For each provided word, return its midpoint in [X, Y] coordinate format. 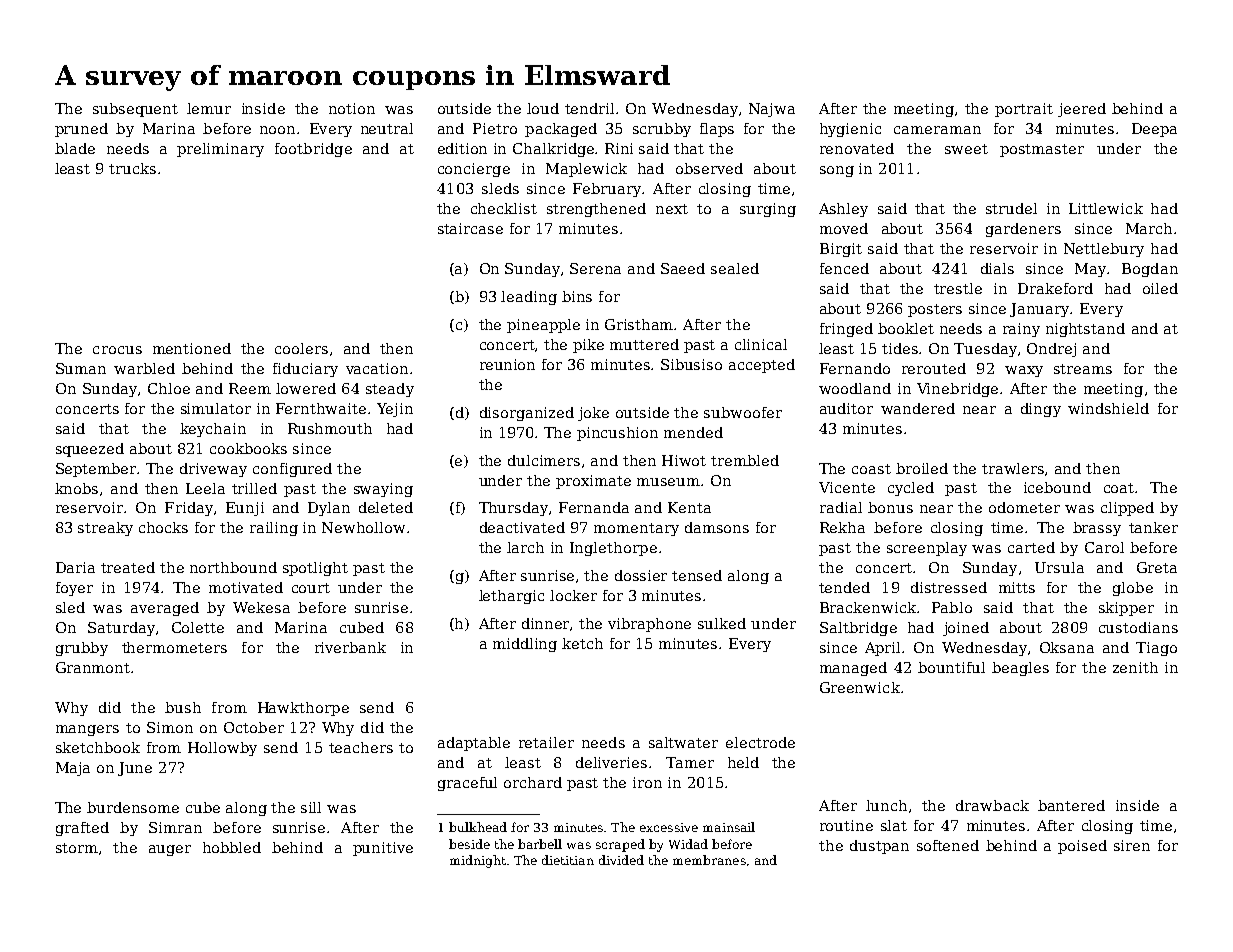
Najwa [772, 110]
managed [853, 669]
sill [311, 807]
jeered [1082, 110]
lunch [886, 805]
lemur [209, 108]
